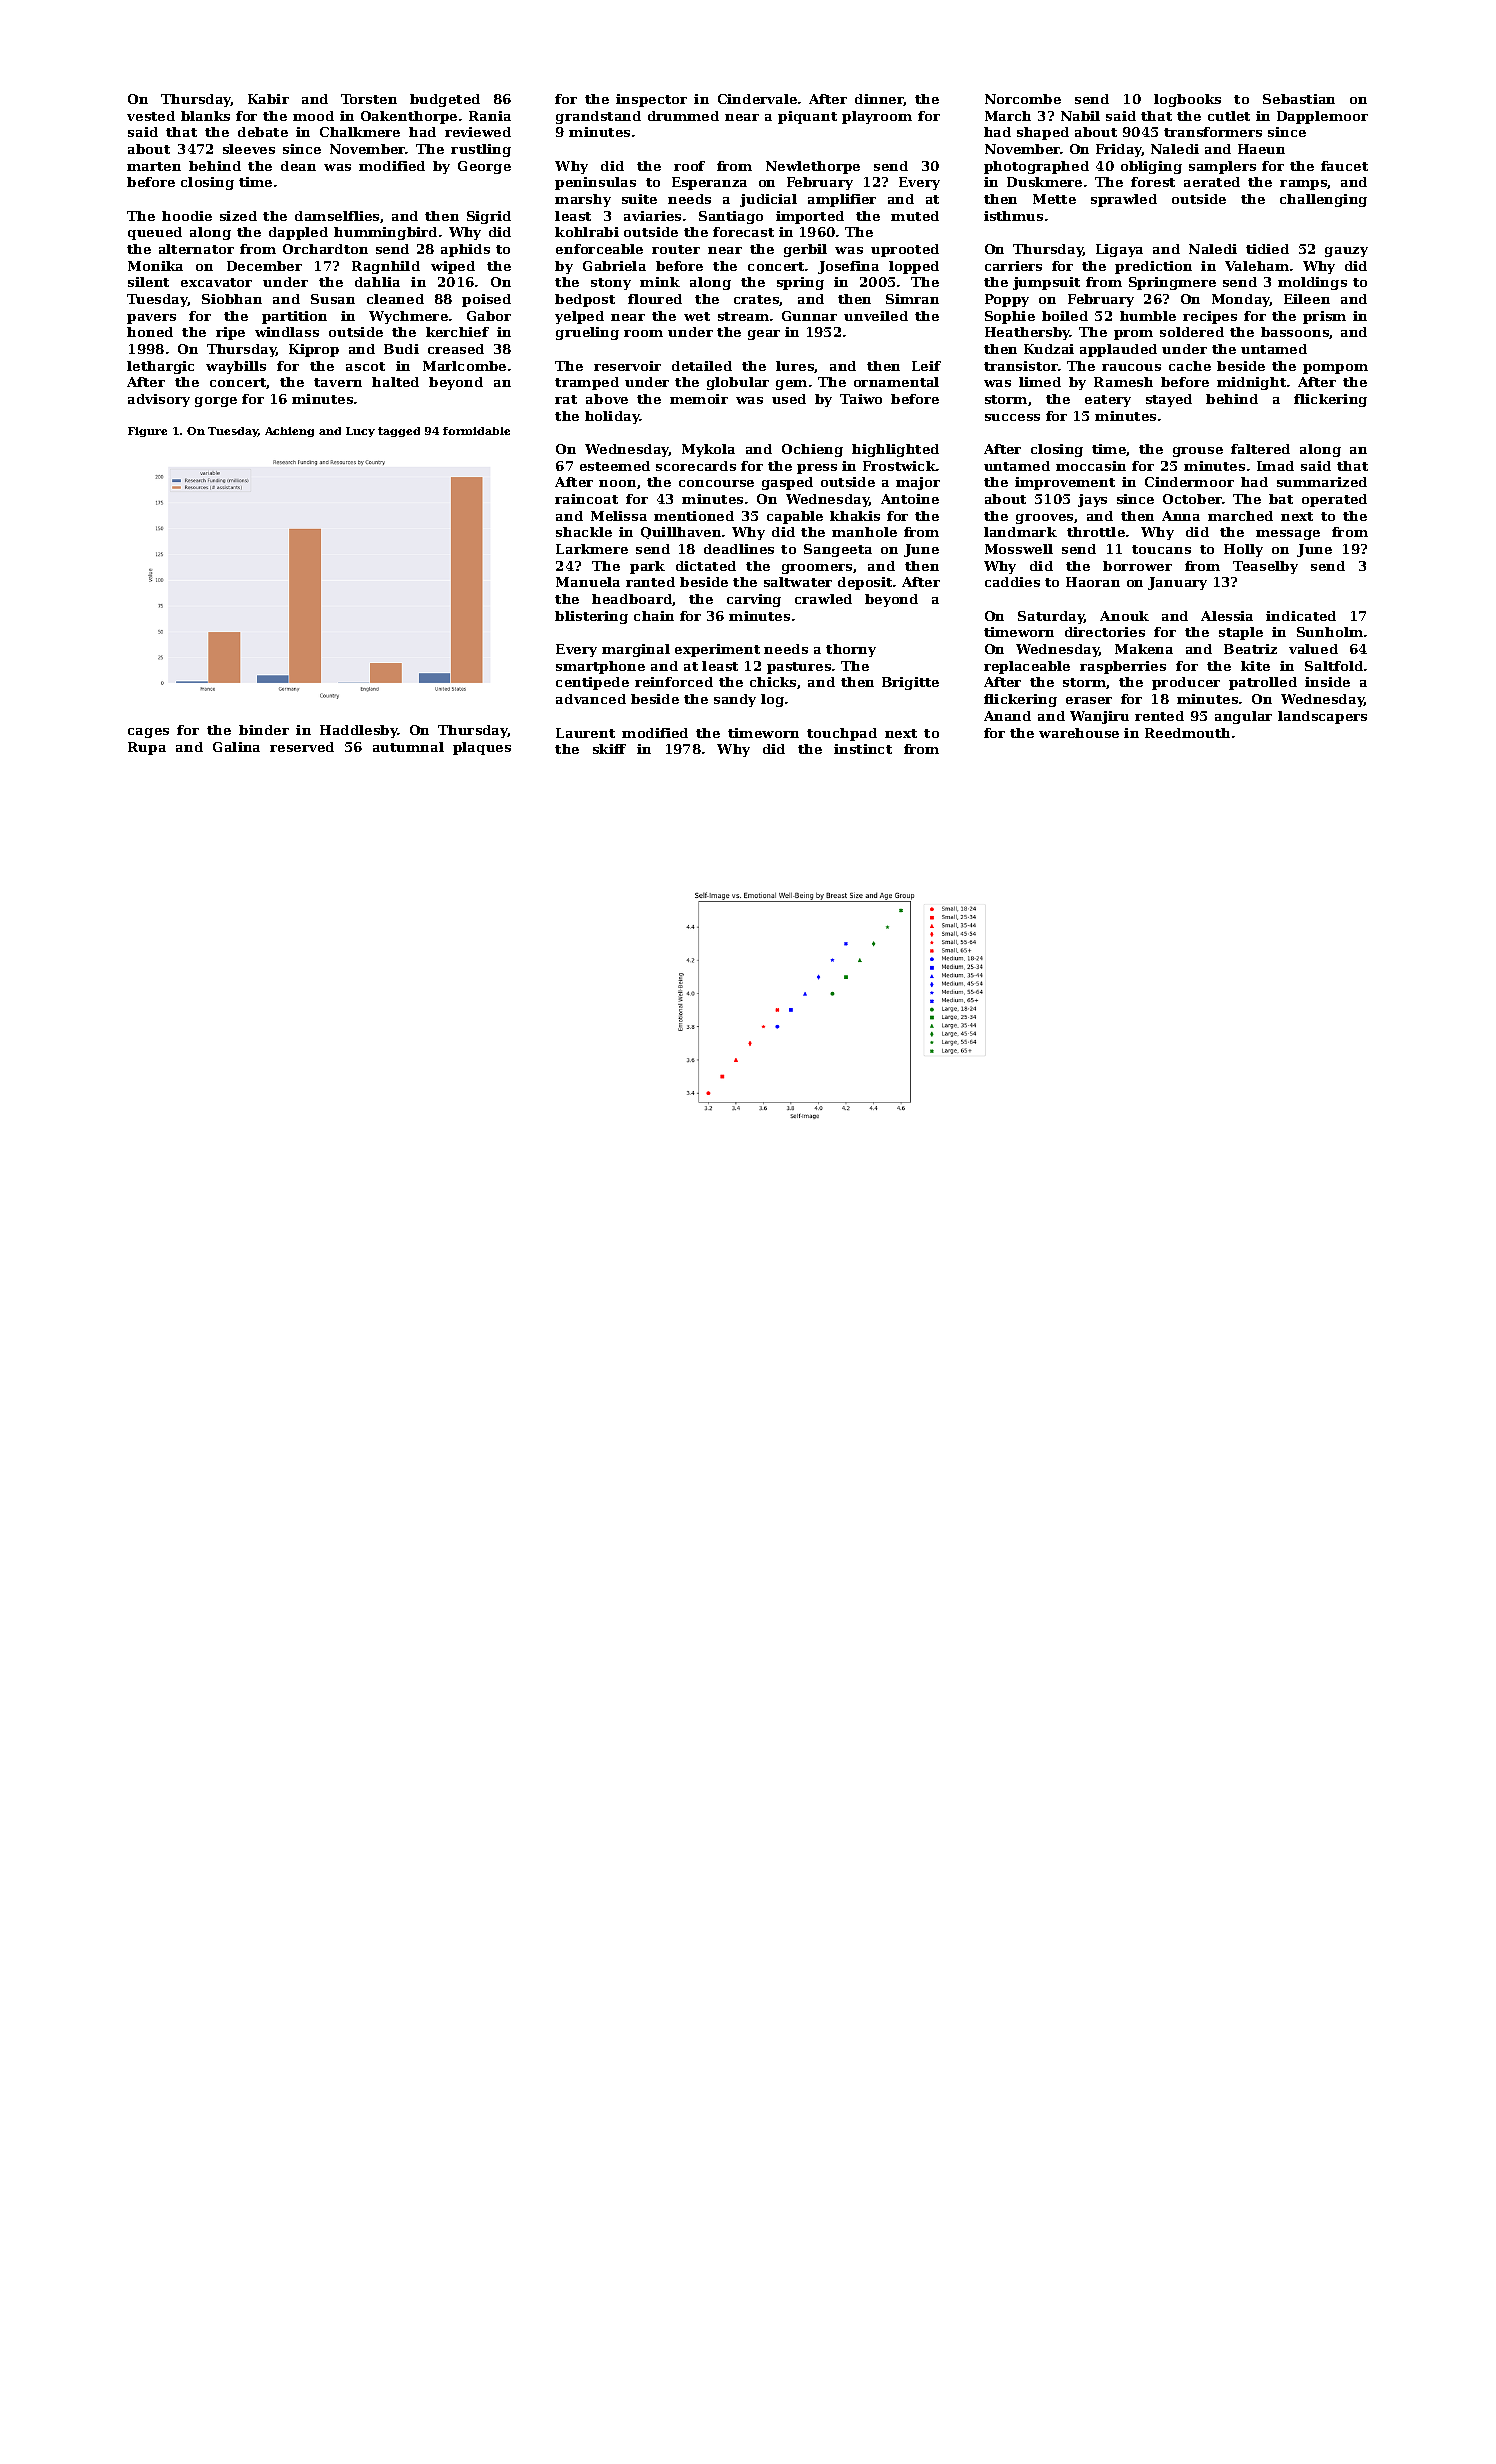  Describe the element at coordinates (159, 400) in the image. I see `advisory` at that location.
